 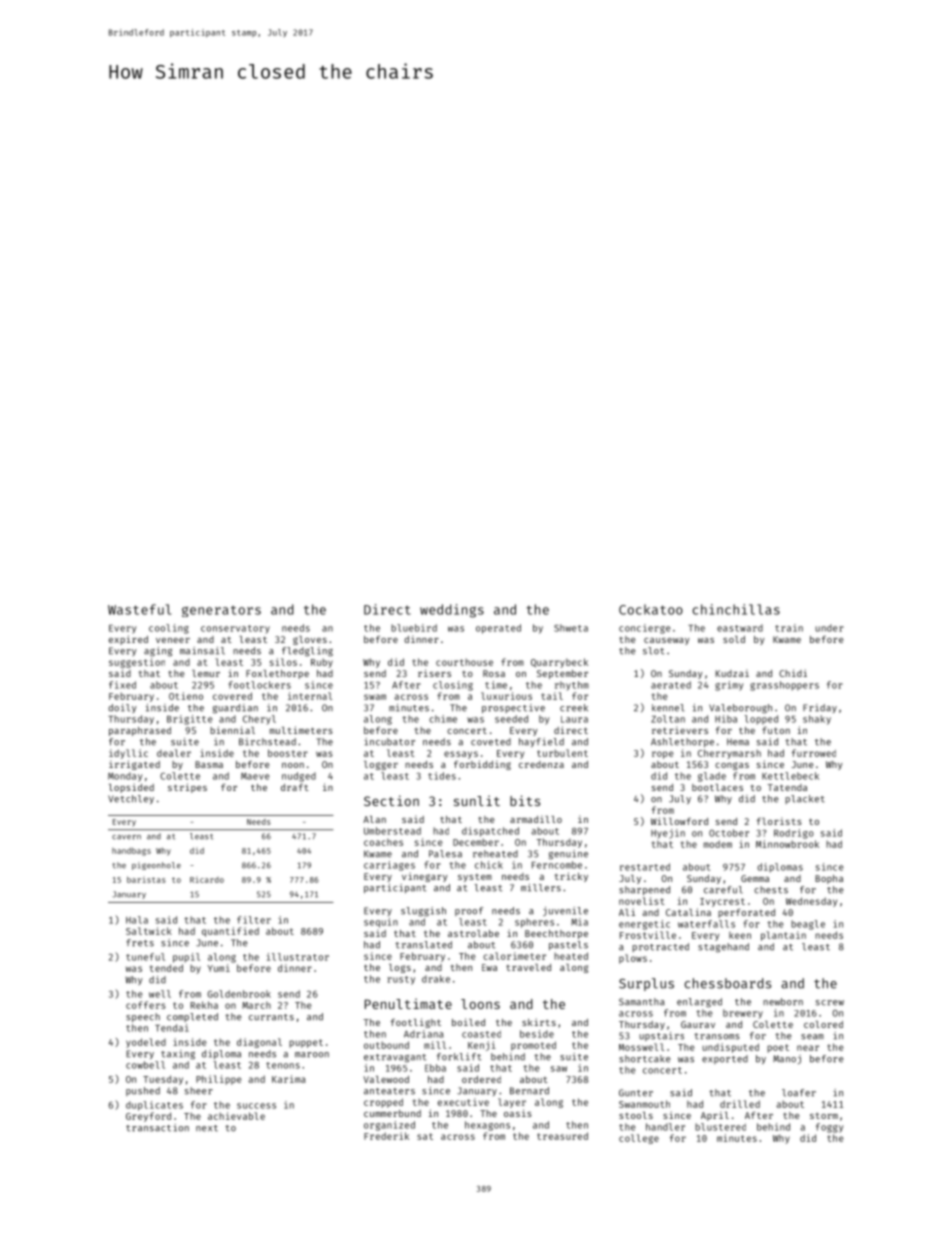 I want to click on Frederik, so click(x=386, y=1136).
